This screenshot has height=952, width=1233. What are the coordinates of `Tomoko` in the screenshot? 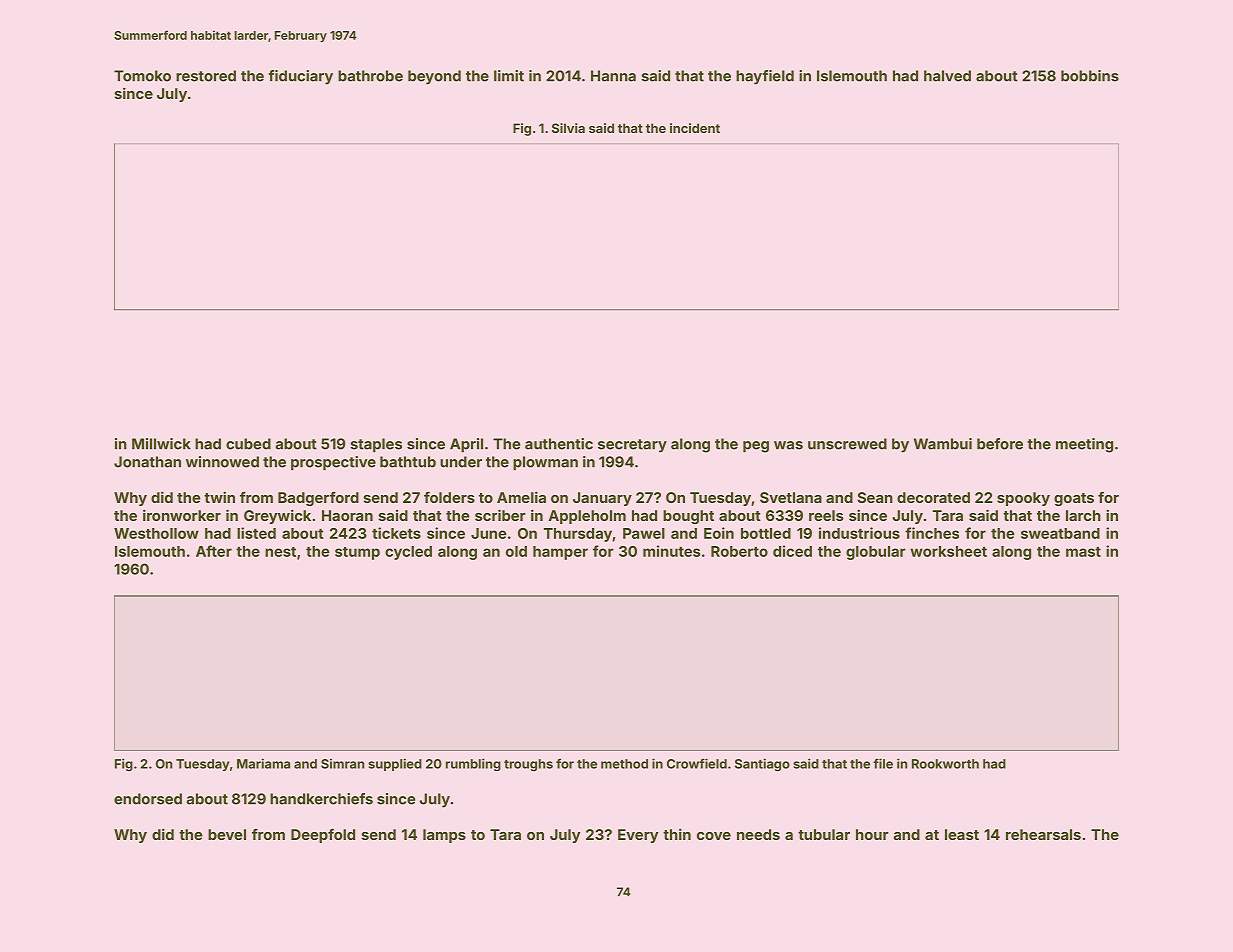 It's located at (142, 76).
